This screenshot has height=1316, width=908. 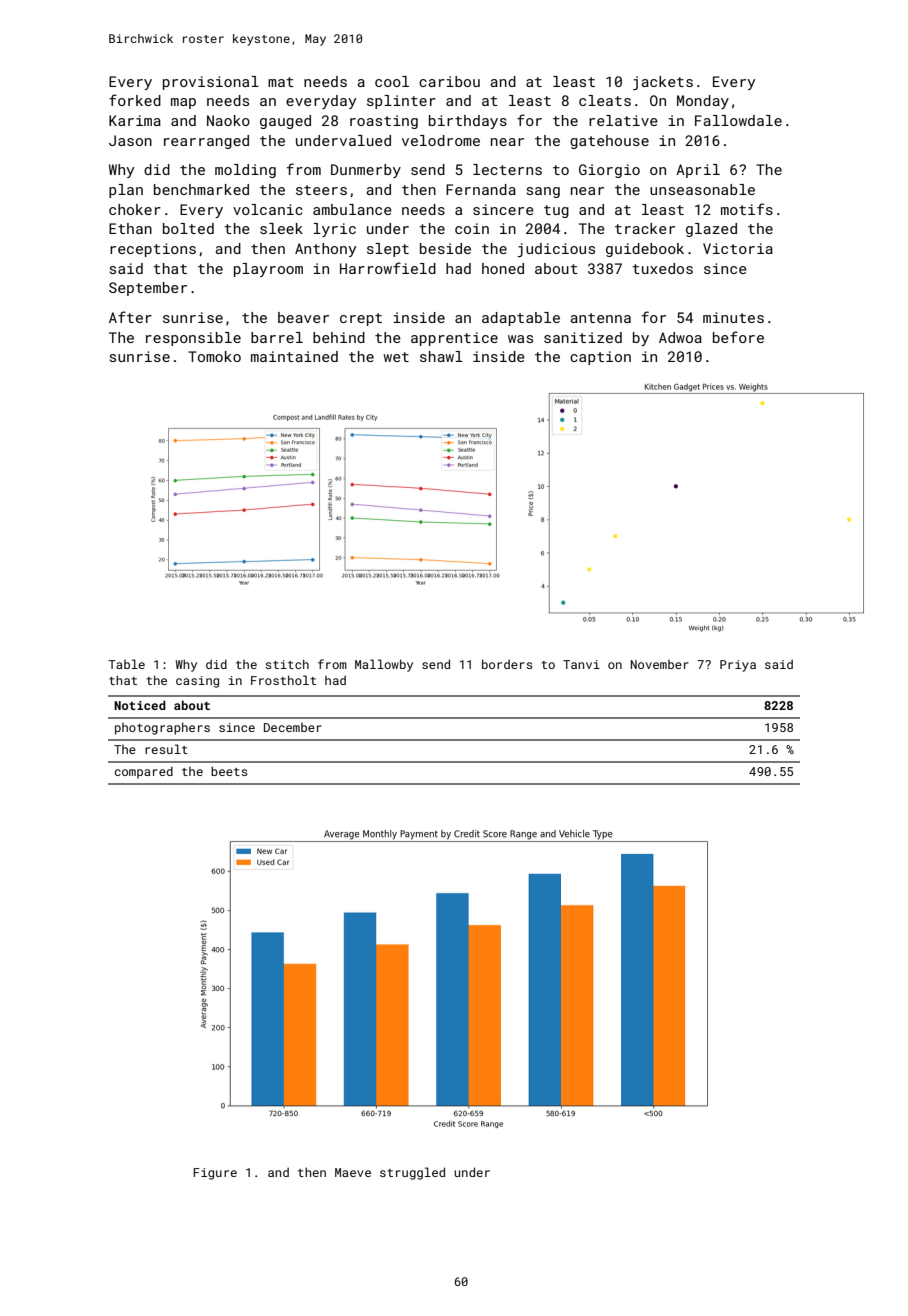 What do you see at coordinates (144, 772) in the screenshot?
I see `compared` at bounding box center [144, 772].
